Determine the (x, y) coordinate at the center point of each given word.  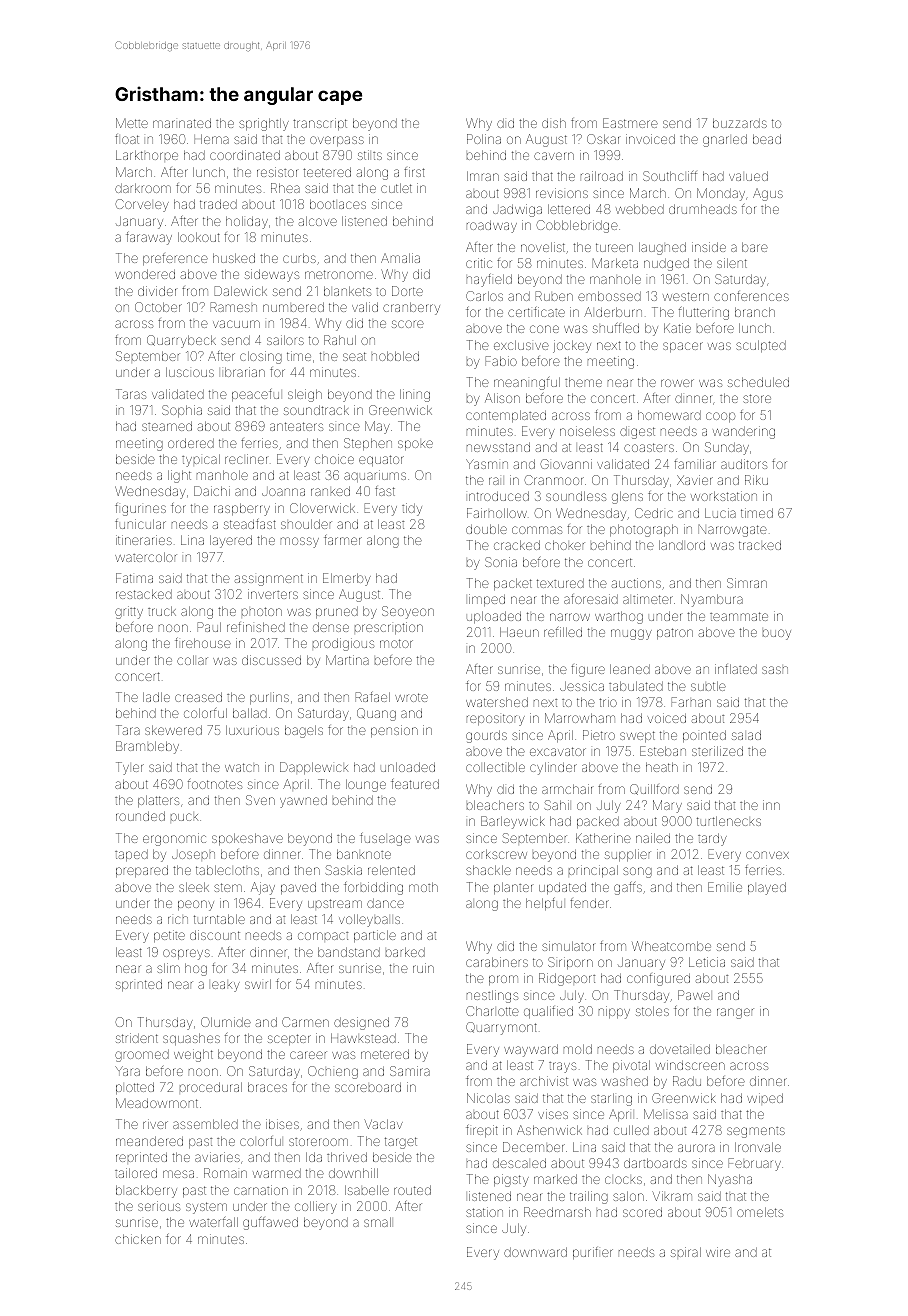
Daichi (212, 491)
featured (415, 784)
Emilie (725, 887)
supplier (628, 855)
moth (423, 887)
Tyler (130, 768)
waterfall (213, 1222)
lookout (199, 237)
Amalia (400, 258)
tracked (760, 545)
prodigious (343, 644)
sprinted (139, 985)
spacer (683, 347)
